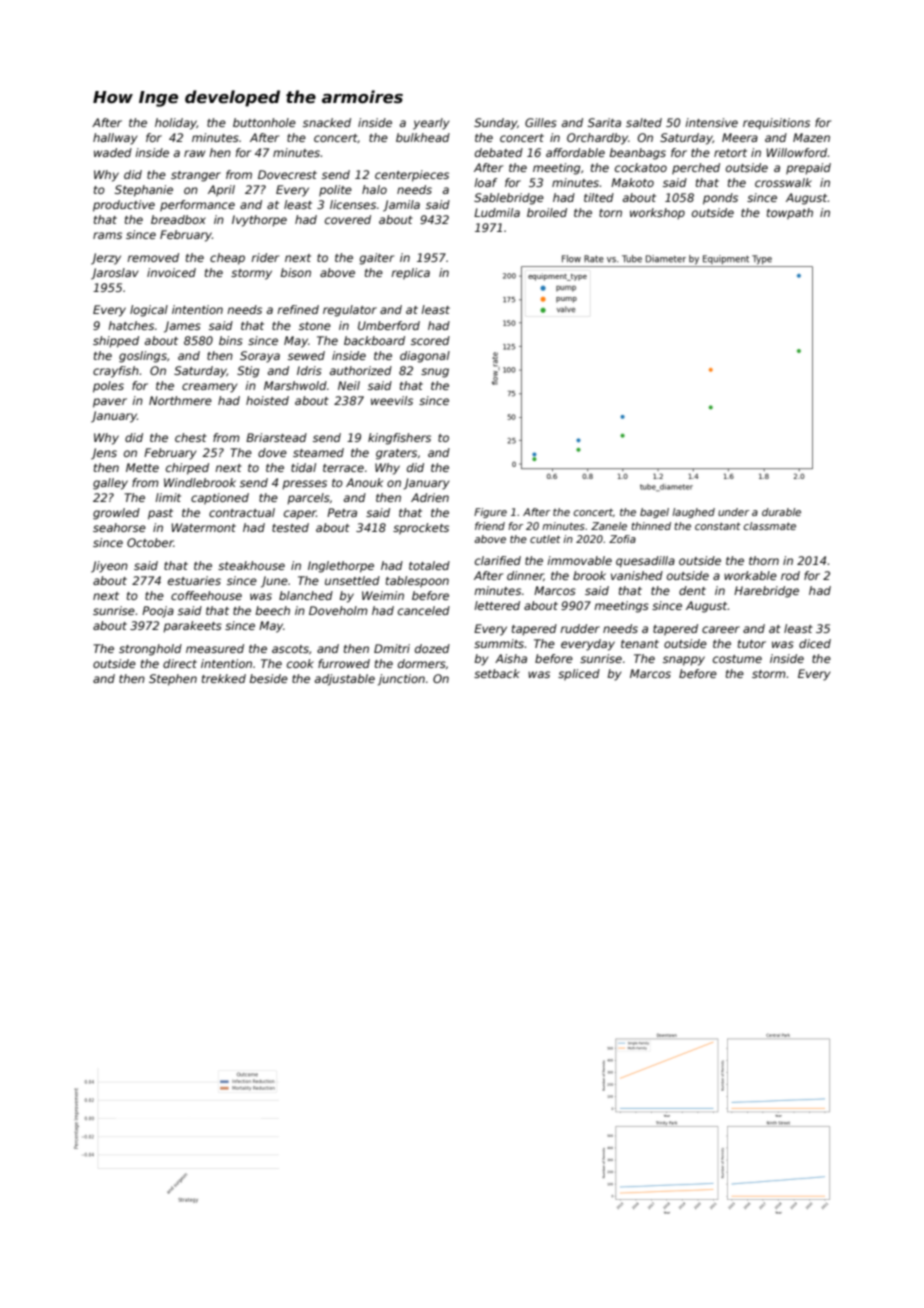 The width and height of the document is (924, 1308). I want to click on terrace, so click(343, 468).
